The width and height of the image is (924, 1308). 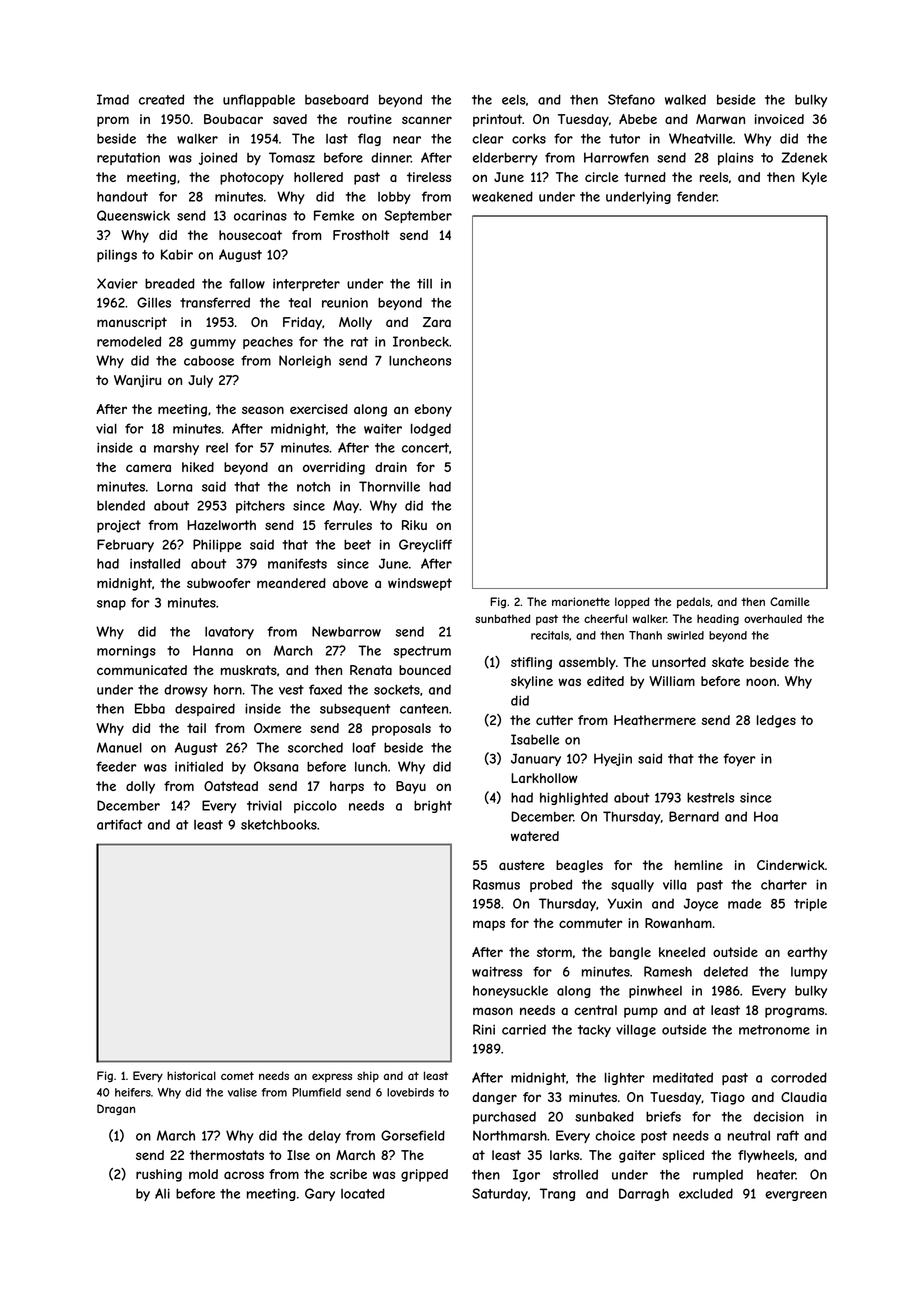 What do you see at coordinates (685, 99) in the image?
I see `walked` at bounding box center [685, 99].
